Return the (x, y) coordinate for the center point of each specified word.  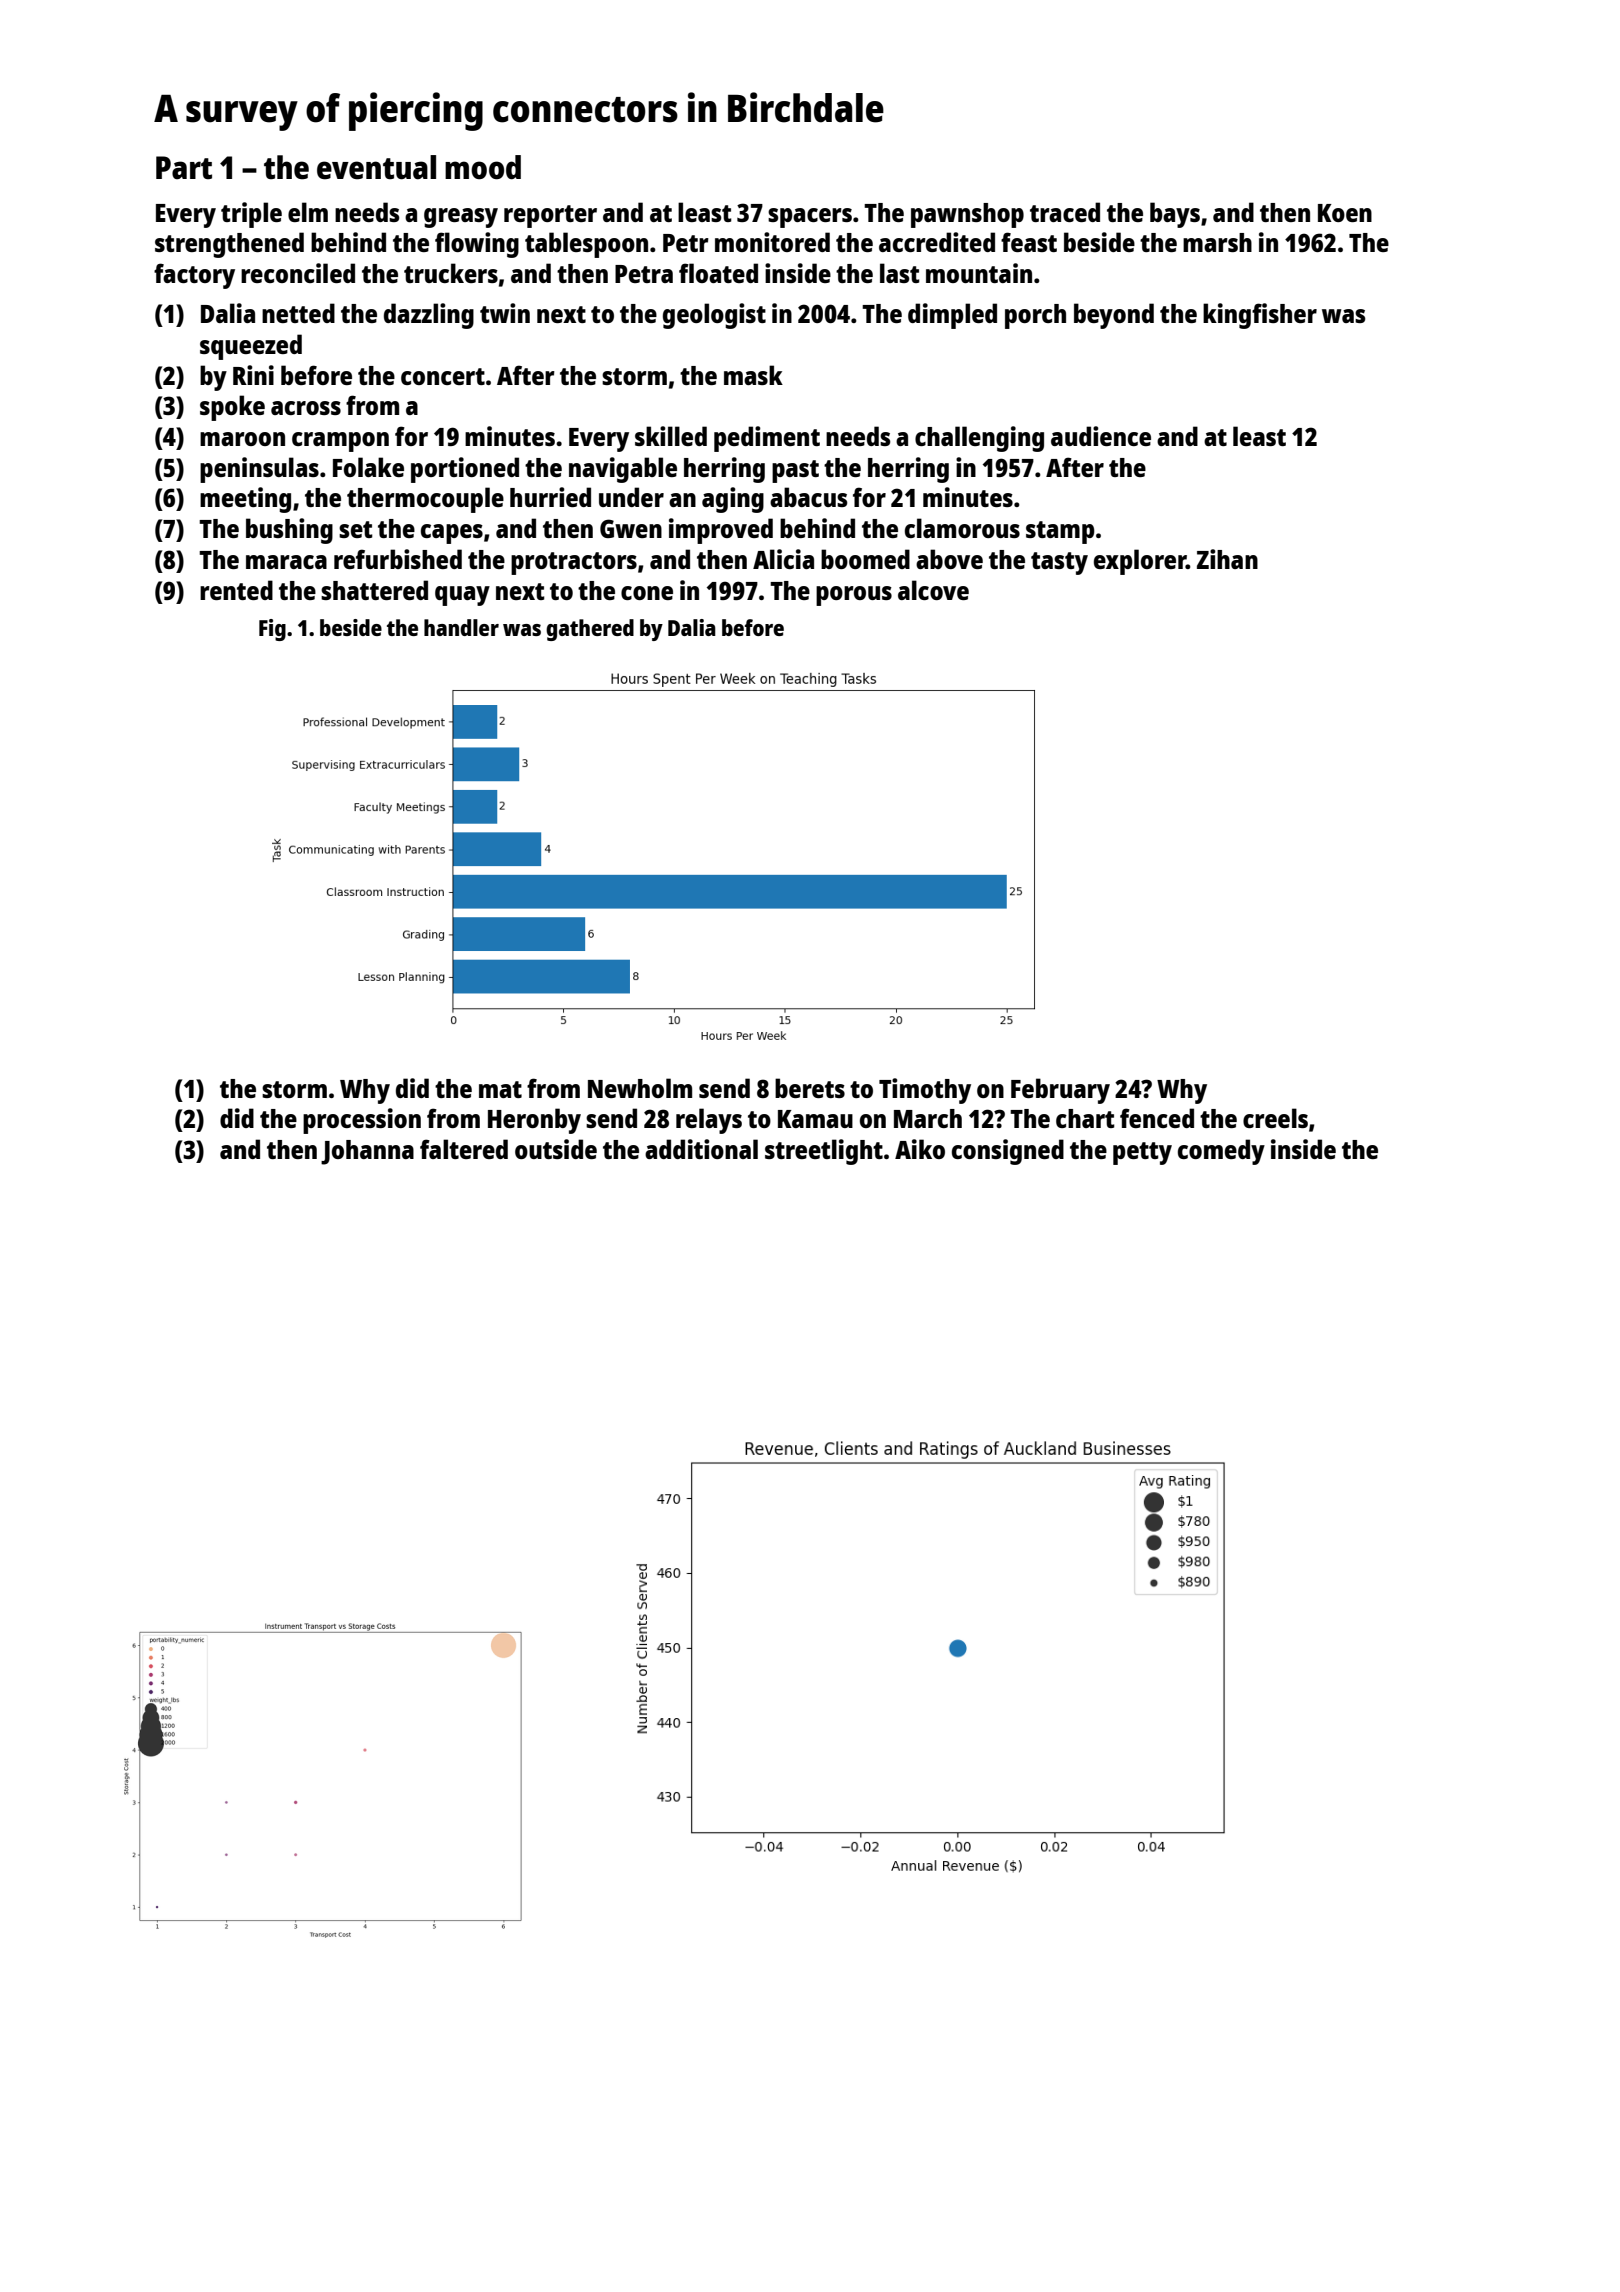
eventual (376, 167)
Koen (1345, 213)
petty (1142, 1153)
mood (483, 167)
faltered (464, 1149)
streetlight (824, 1152)
